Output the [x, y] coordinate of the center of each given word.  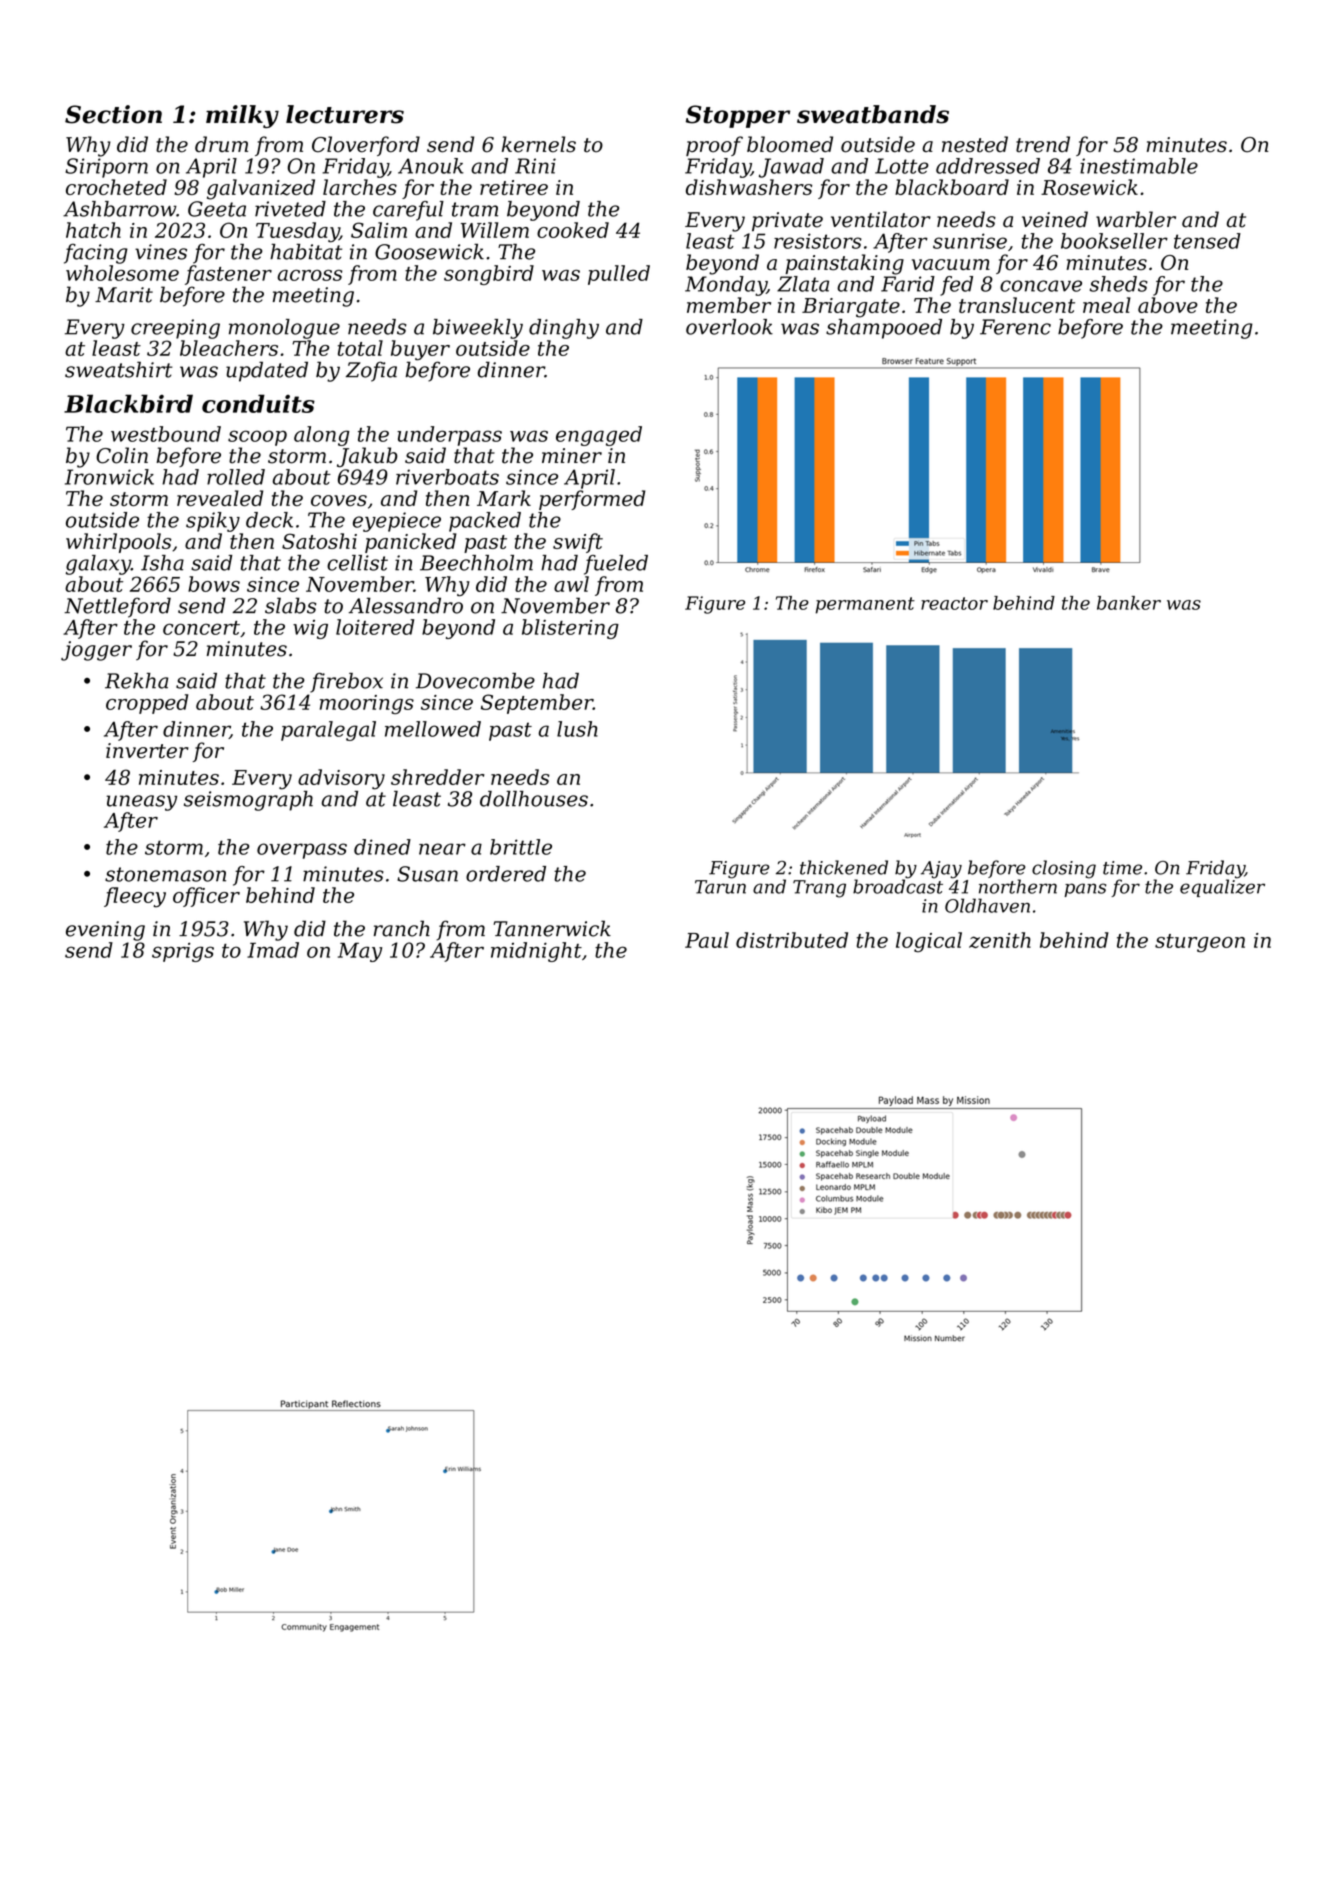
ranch [402, 928]
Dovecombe [475, 681]
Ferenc [1015, 327]
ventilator [881, 219]
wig [310, 629]
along [322, 436]
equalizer [1222, 888]
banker [1129, 603]
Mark [504, 498]
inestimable [1139, 166]
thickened [844, 867]
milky [242, 116]
